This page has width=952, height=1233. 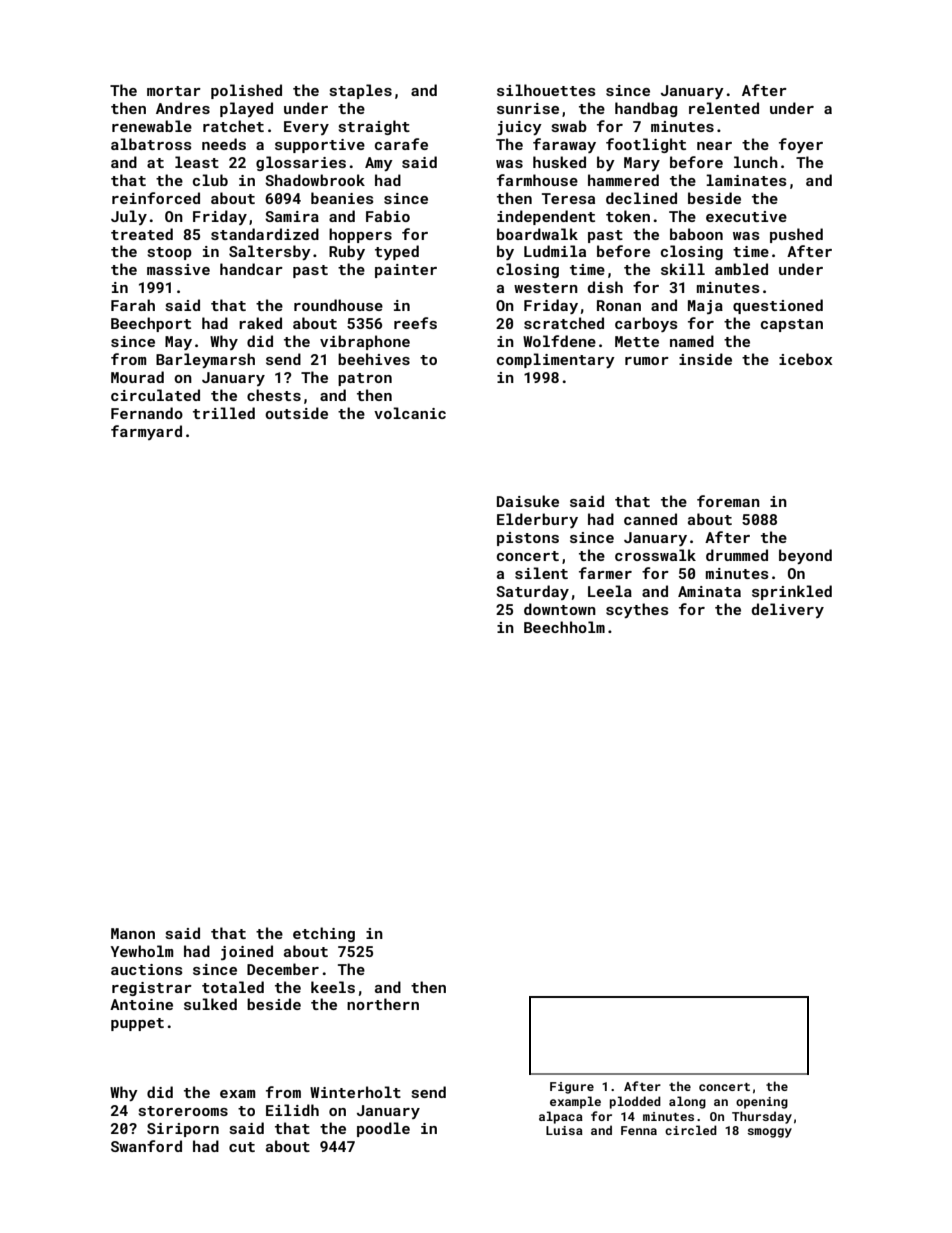 What do you see at coordinates (788, 610) in the page?
I see `delivery` at bounding box center [788, 610].
